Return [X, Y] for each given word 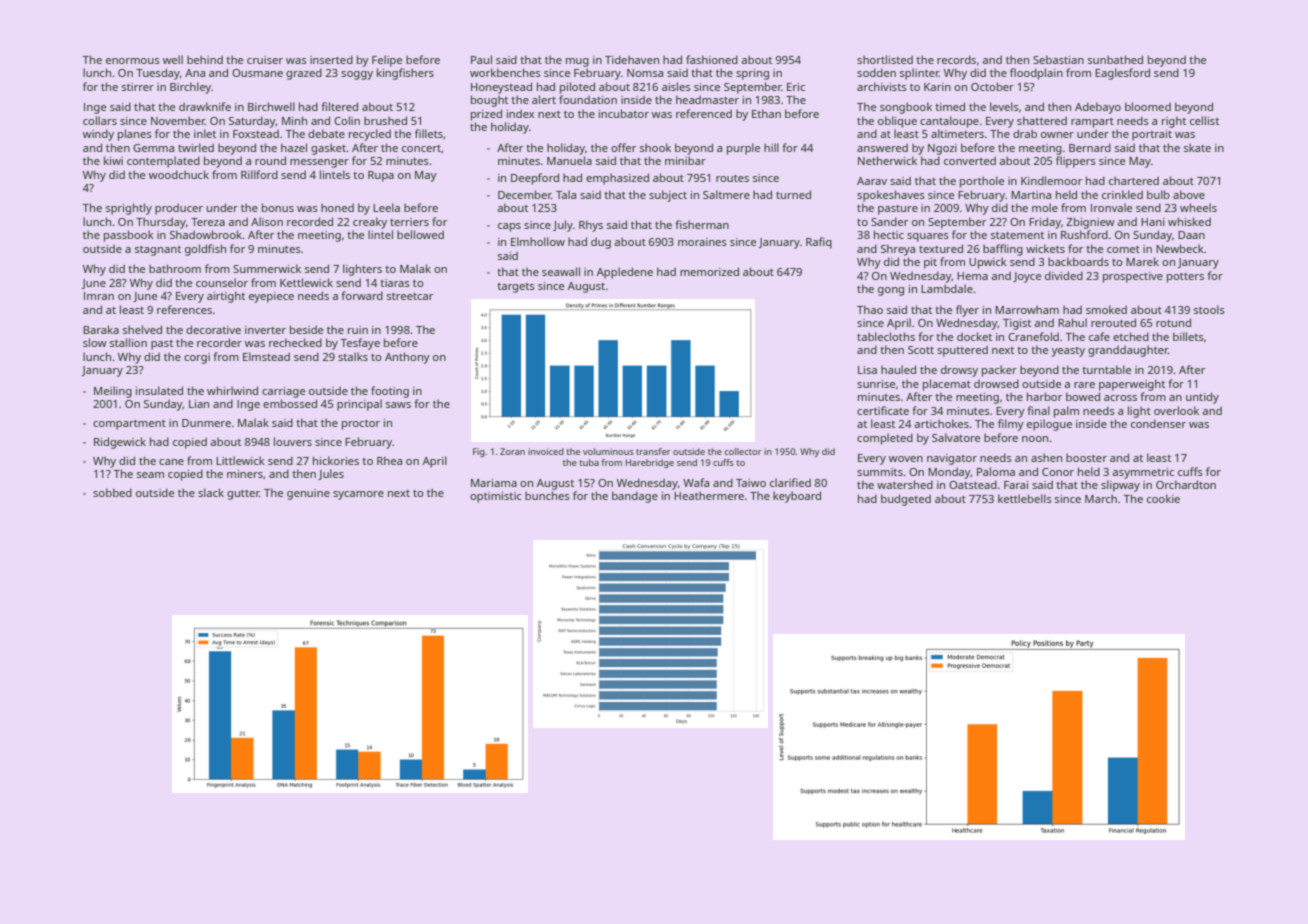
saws [398, 405]
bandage [635, 497]
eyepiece [271, 297]
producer [179, 209]
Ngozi [942, 149]
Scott [921, 350]
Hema [972, 276]
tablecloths [886, 336]
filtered [339, 106]
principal [359, 405]
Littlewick [240, 460]
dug [601, 243]
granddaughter [1128, 351]
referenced [704, 113]
